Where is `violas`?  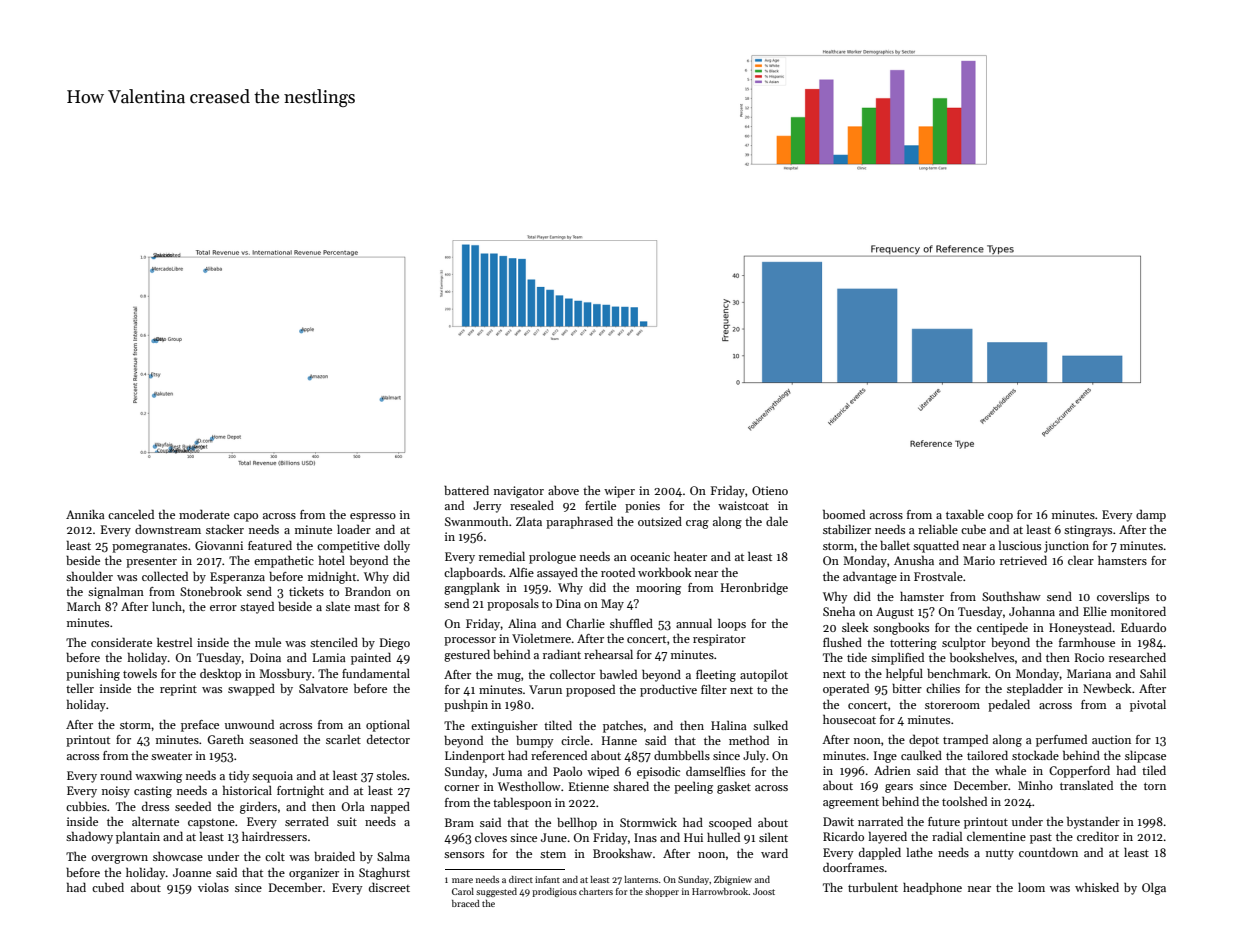 violas is located at coordinates (213, 887).
